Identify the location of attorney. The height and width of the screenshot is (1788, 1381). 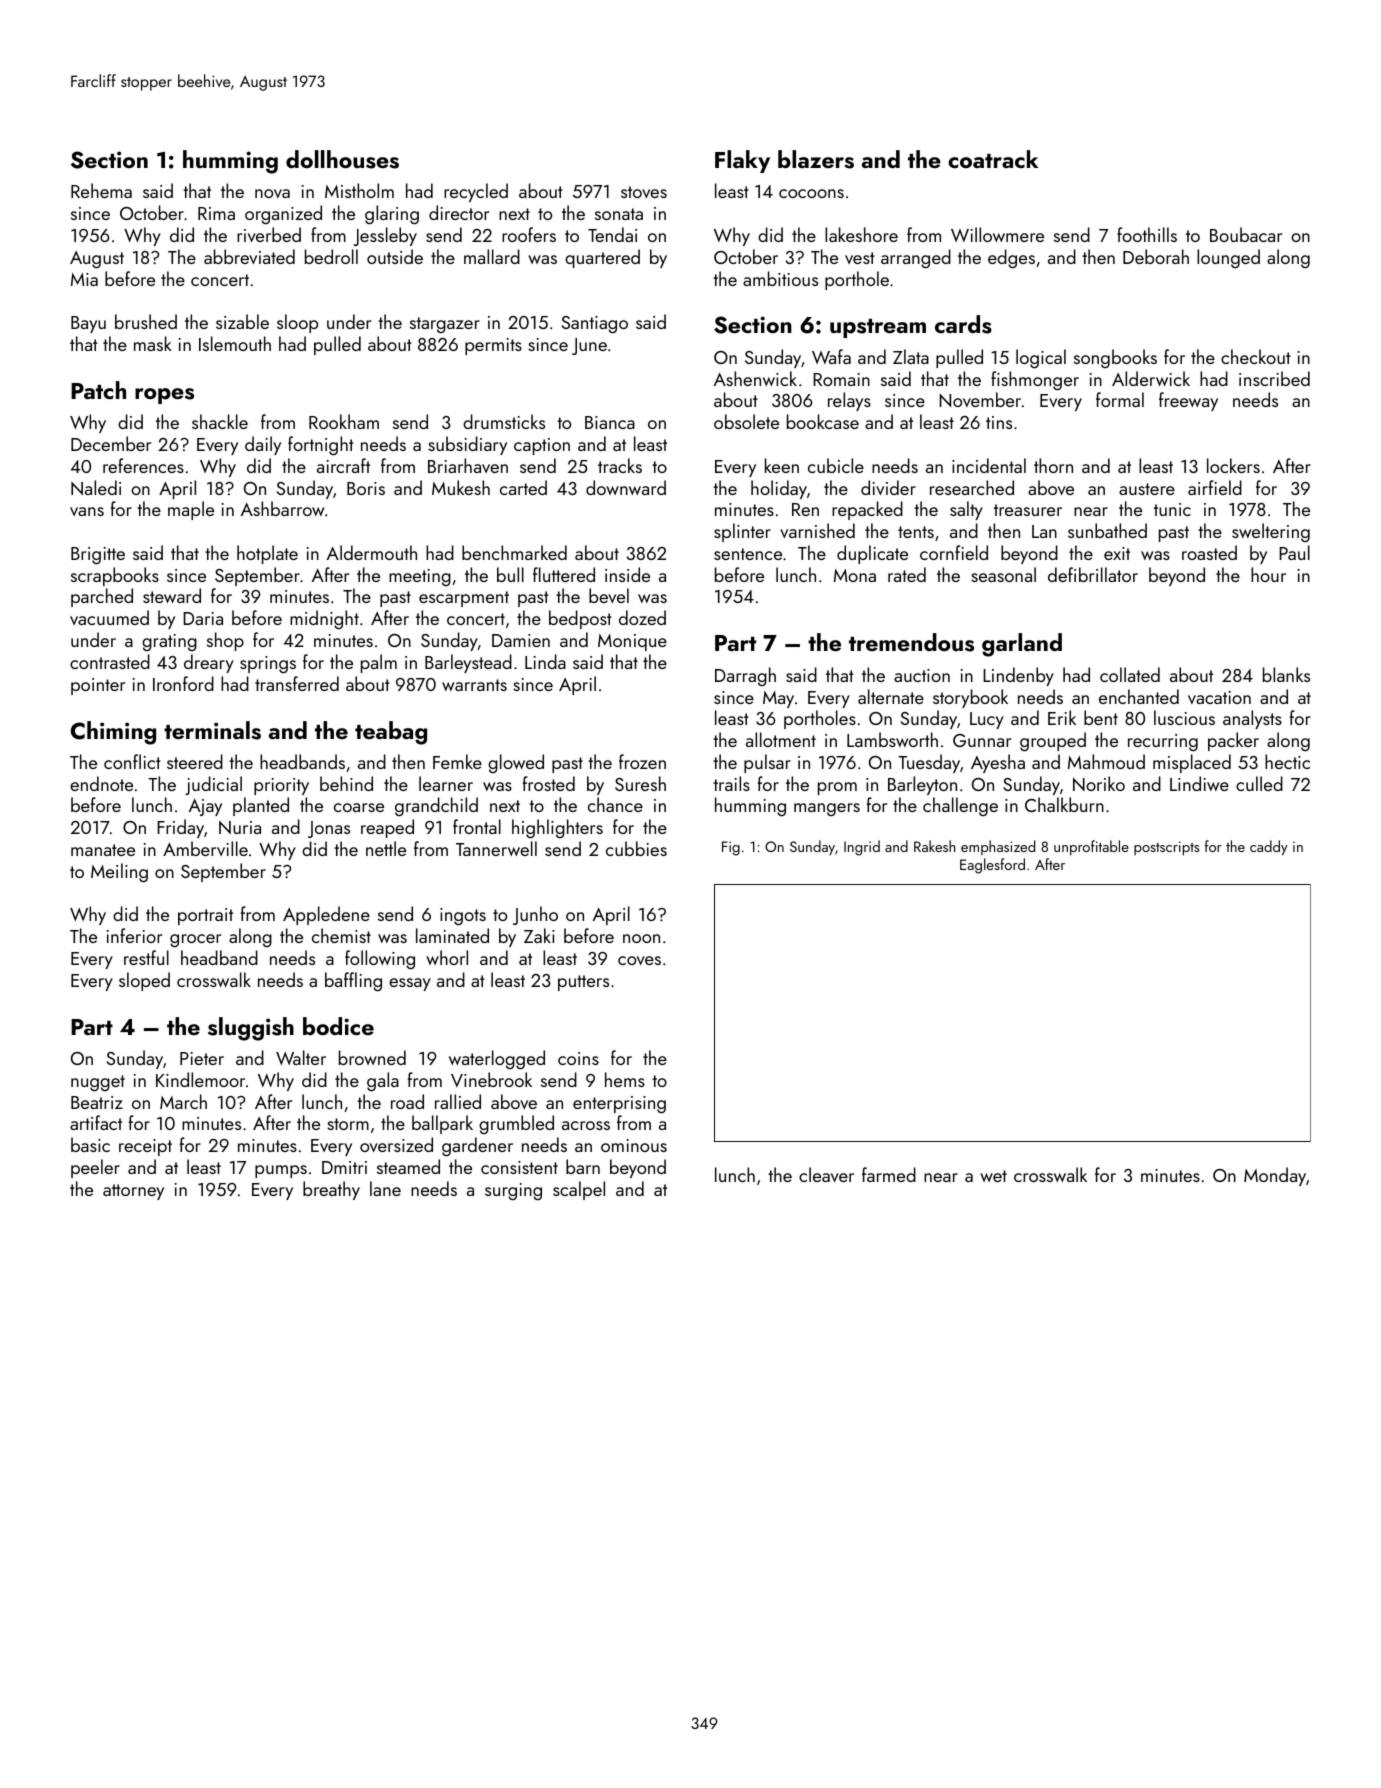
(133, 1192).
